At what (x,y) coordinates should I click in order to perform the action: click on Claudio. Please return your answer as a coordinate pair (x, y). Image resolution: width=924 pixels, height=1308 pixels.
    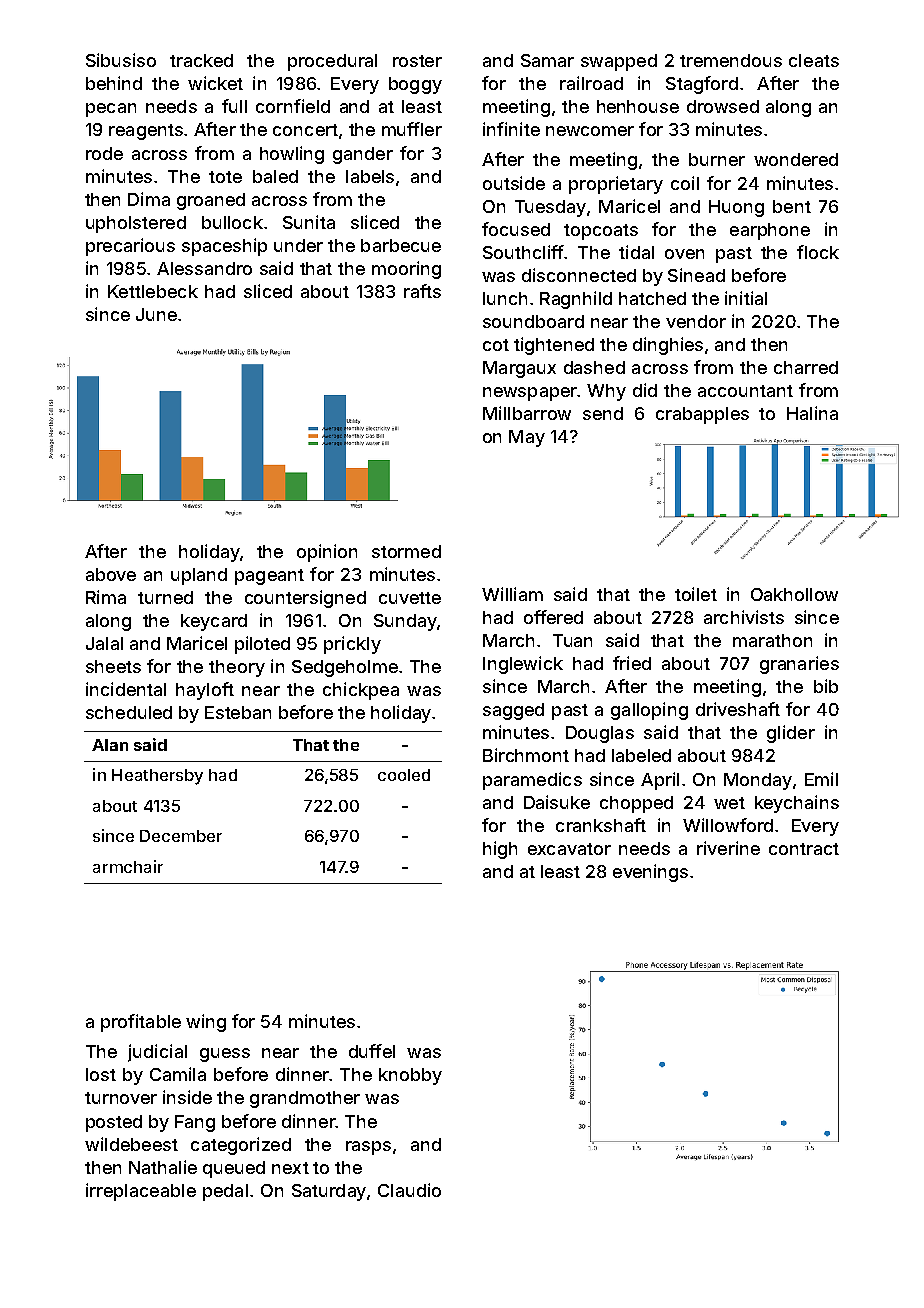
    Looking at the image, I should click on (409, 1190).
